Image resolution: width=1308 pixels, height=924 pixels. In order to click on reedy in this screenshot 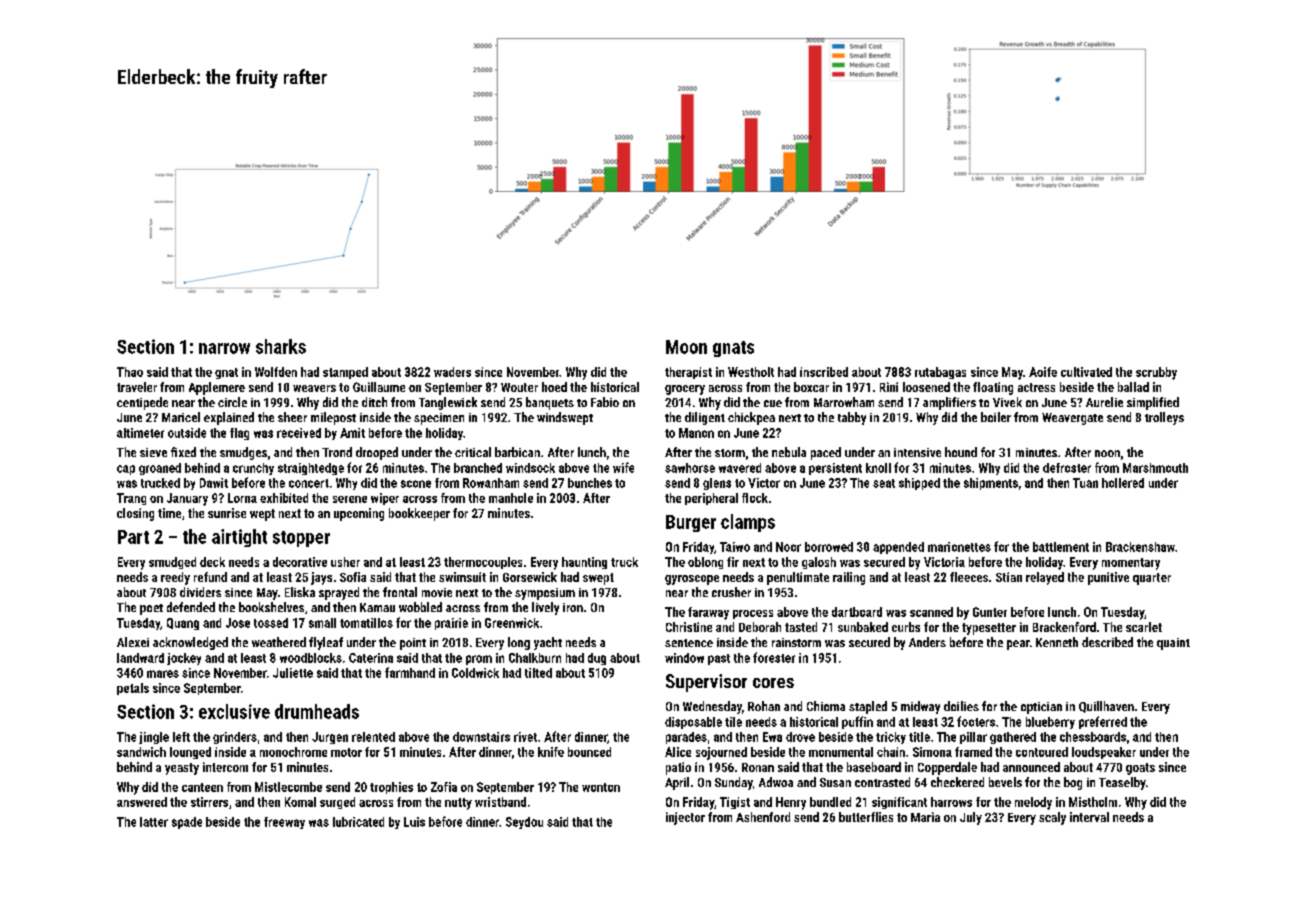, I will do `click(175, 578)`.
